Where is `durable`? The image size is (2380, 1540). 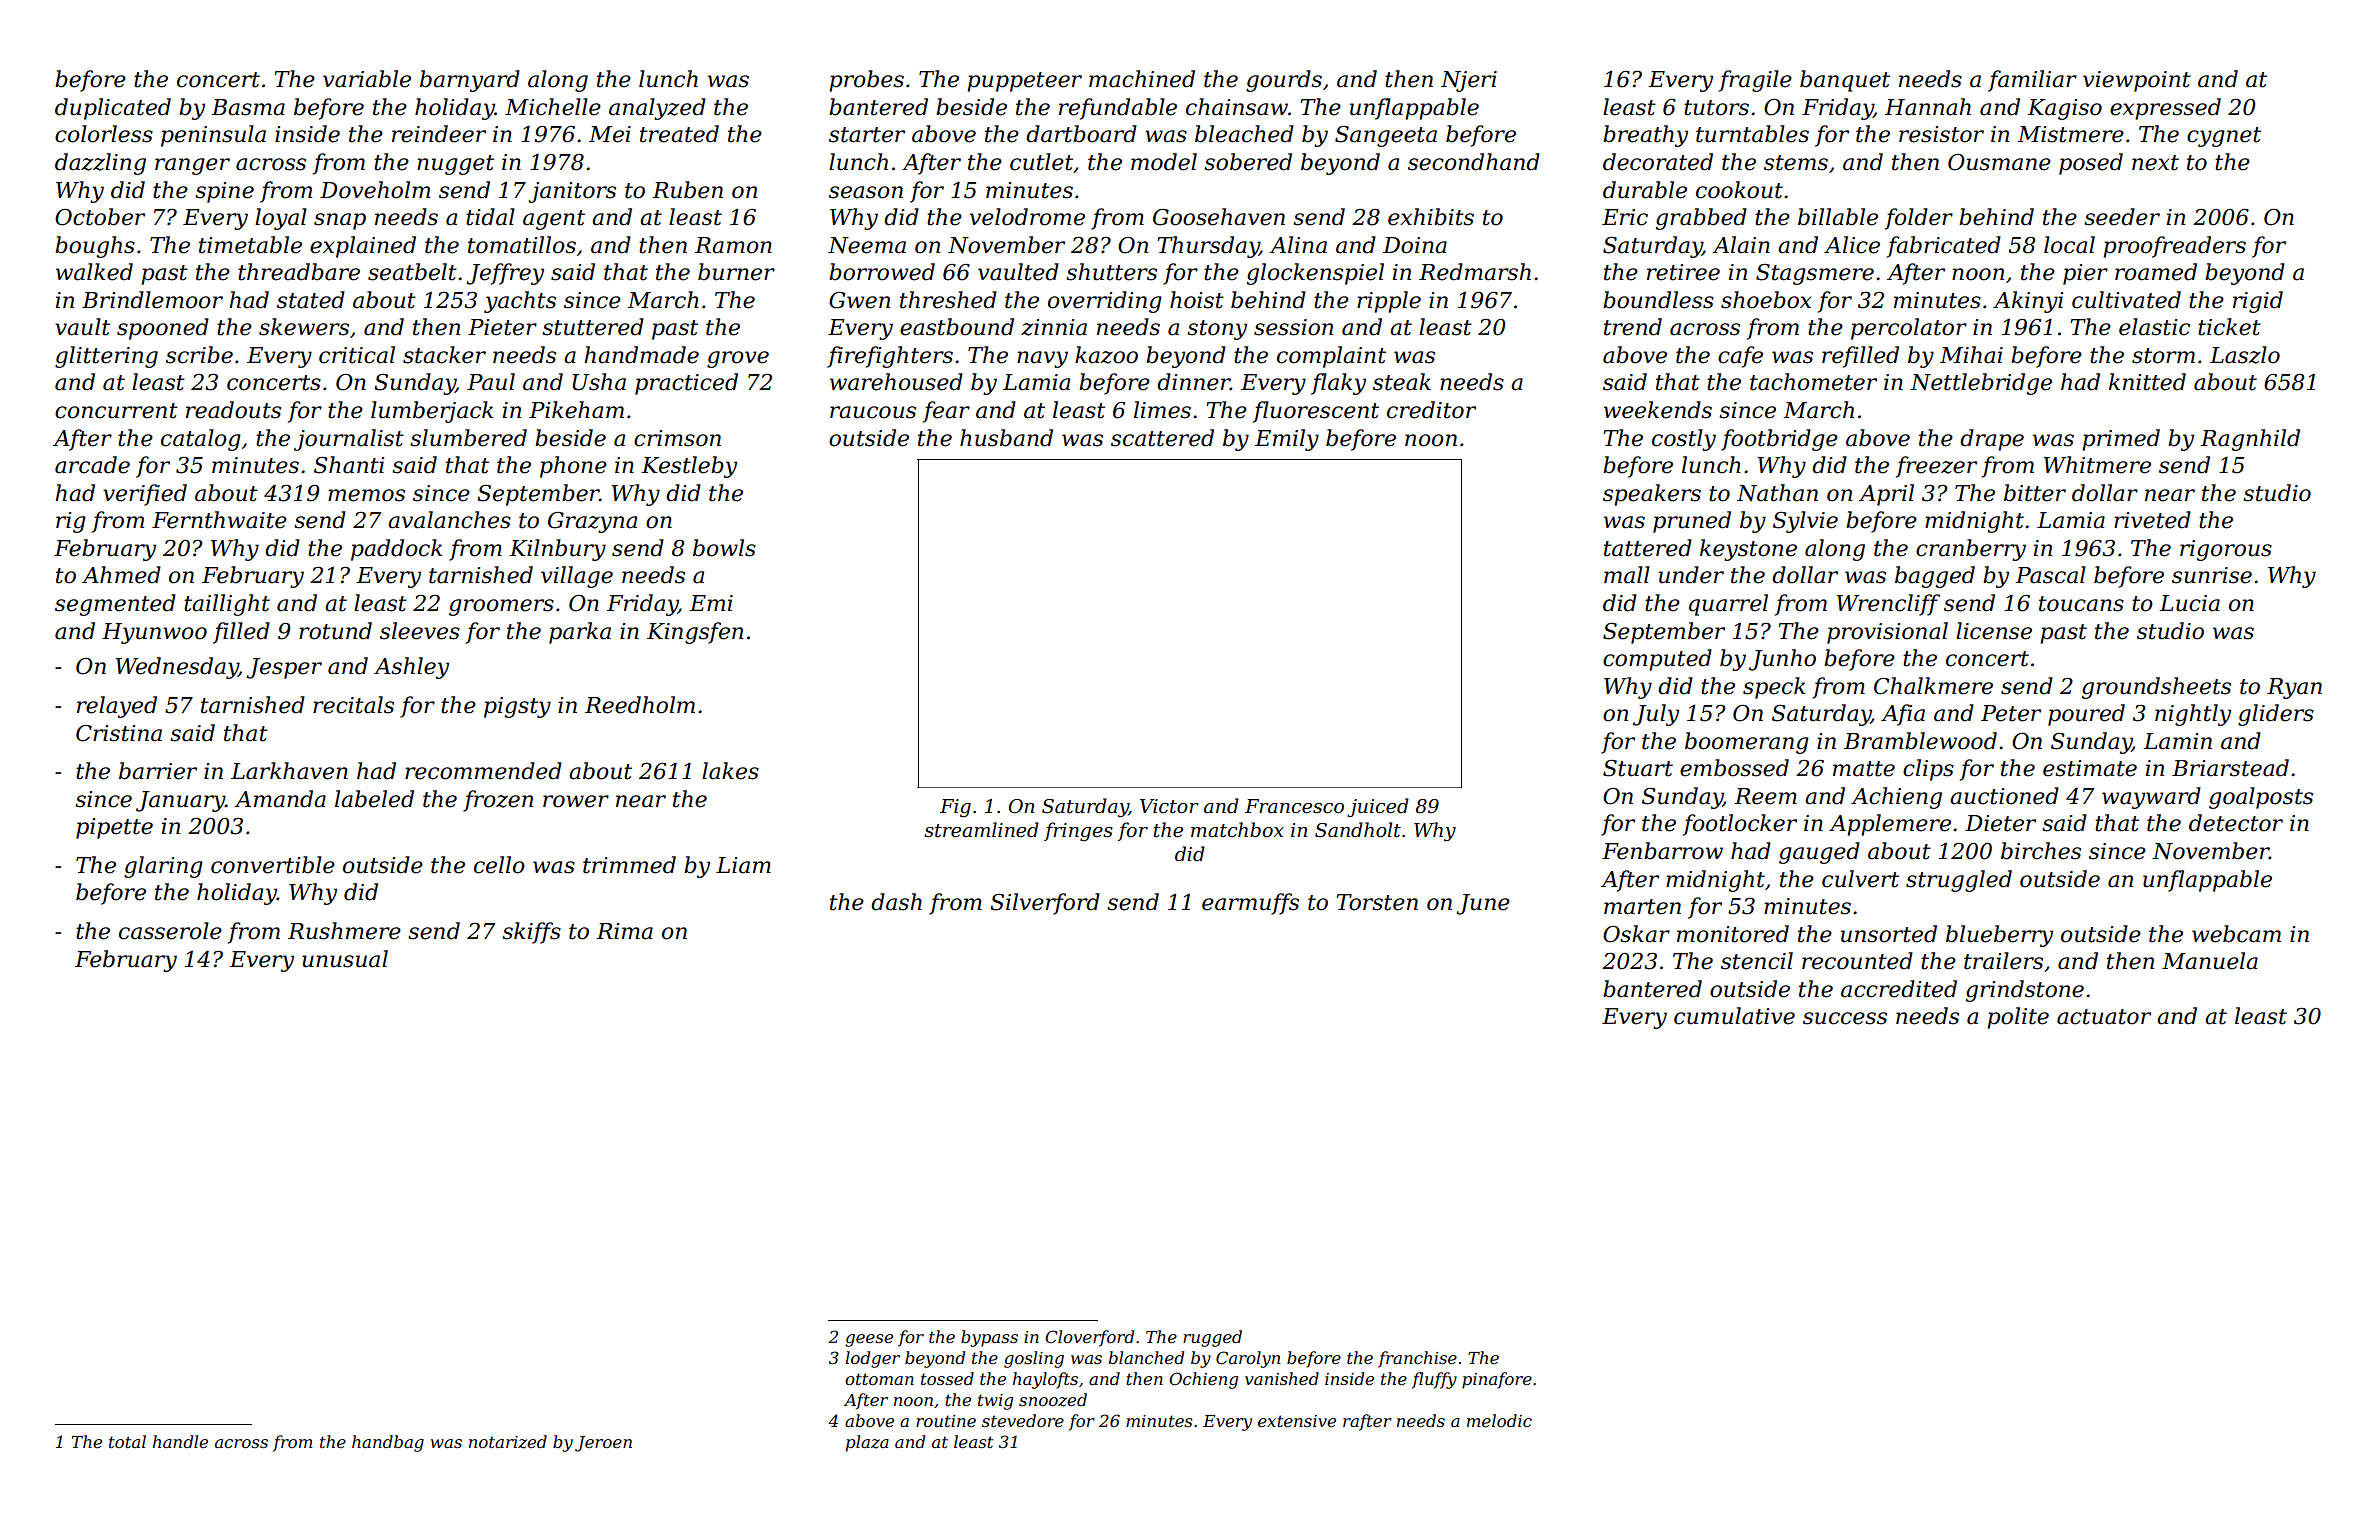
durable is located at coordinates (1645, 190).
